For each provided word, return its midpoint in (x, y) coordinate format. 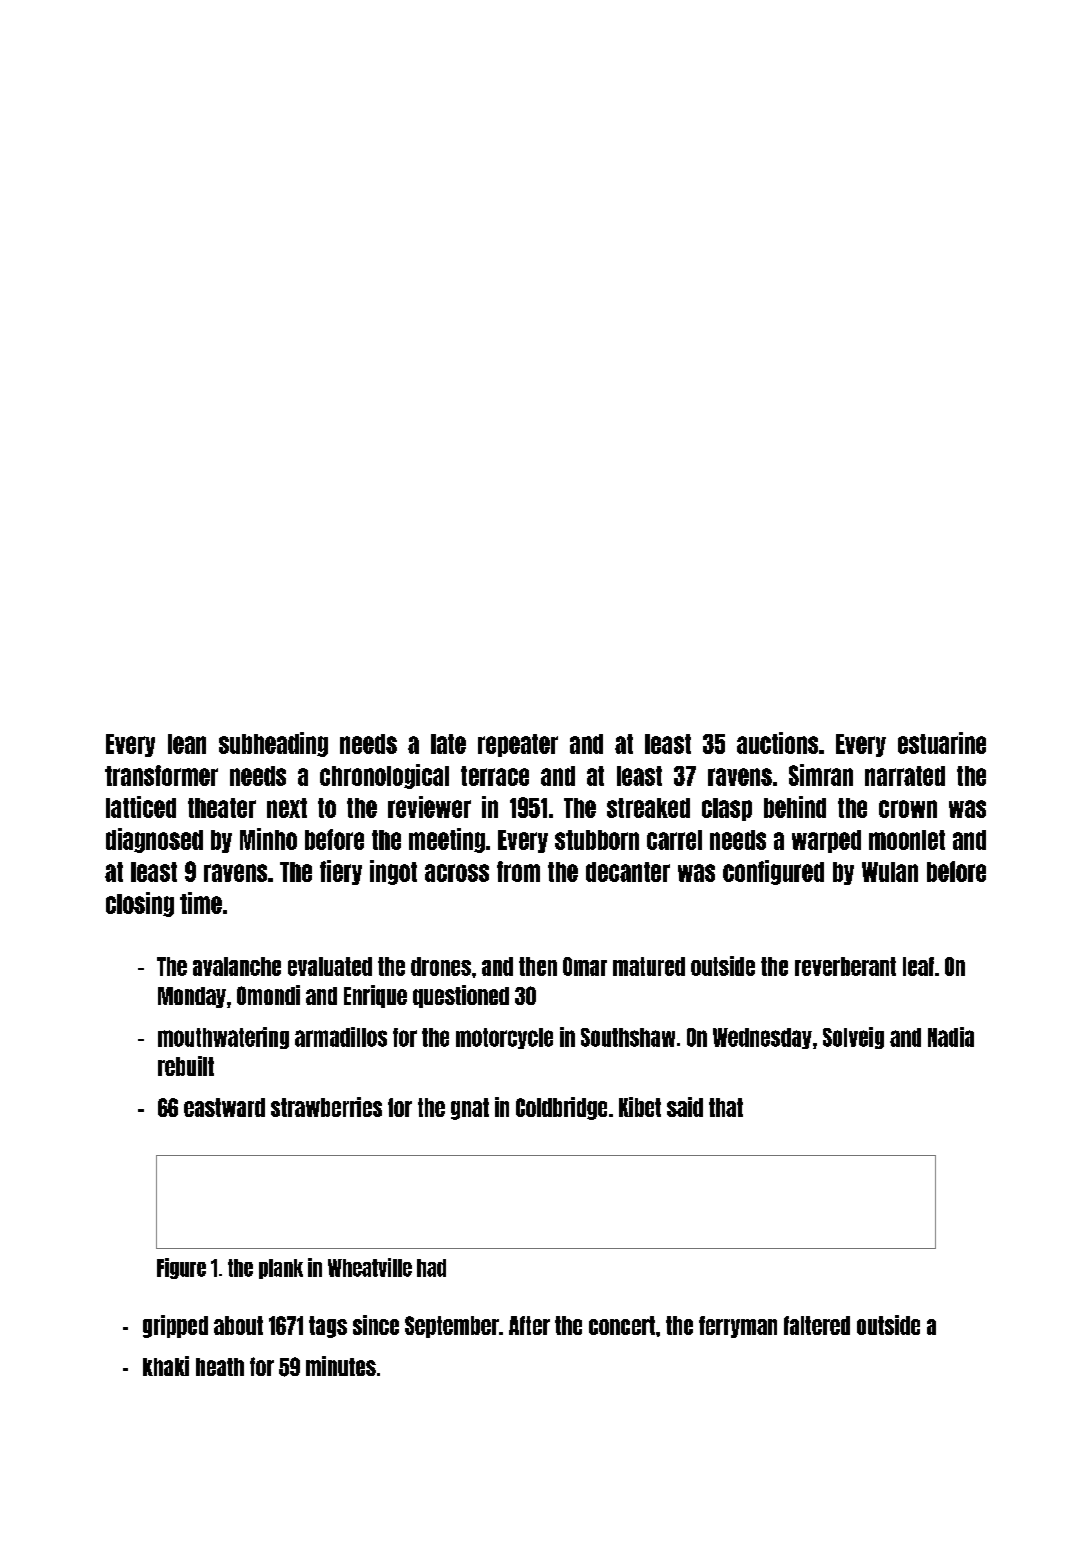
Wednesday (762, 1038)
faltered (817, 1325)
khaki (166, 1366)
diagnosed (154, 840)
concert (622, 1325)
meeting (447, 840)
